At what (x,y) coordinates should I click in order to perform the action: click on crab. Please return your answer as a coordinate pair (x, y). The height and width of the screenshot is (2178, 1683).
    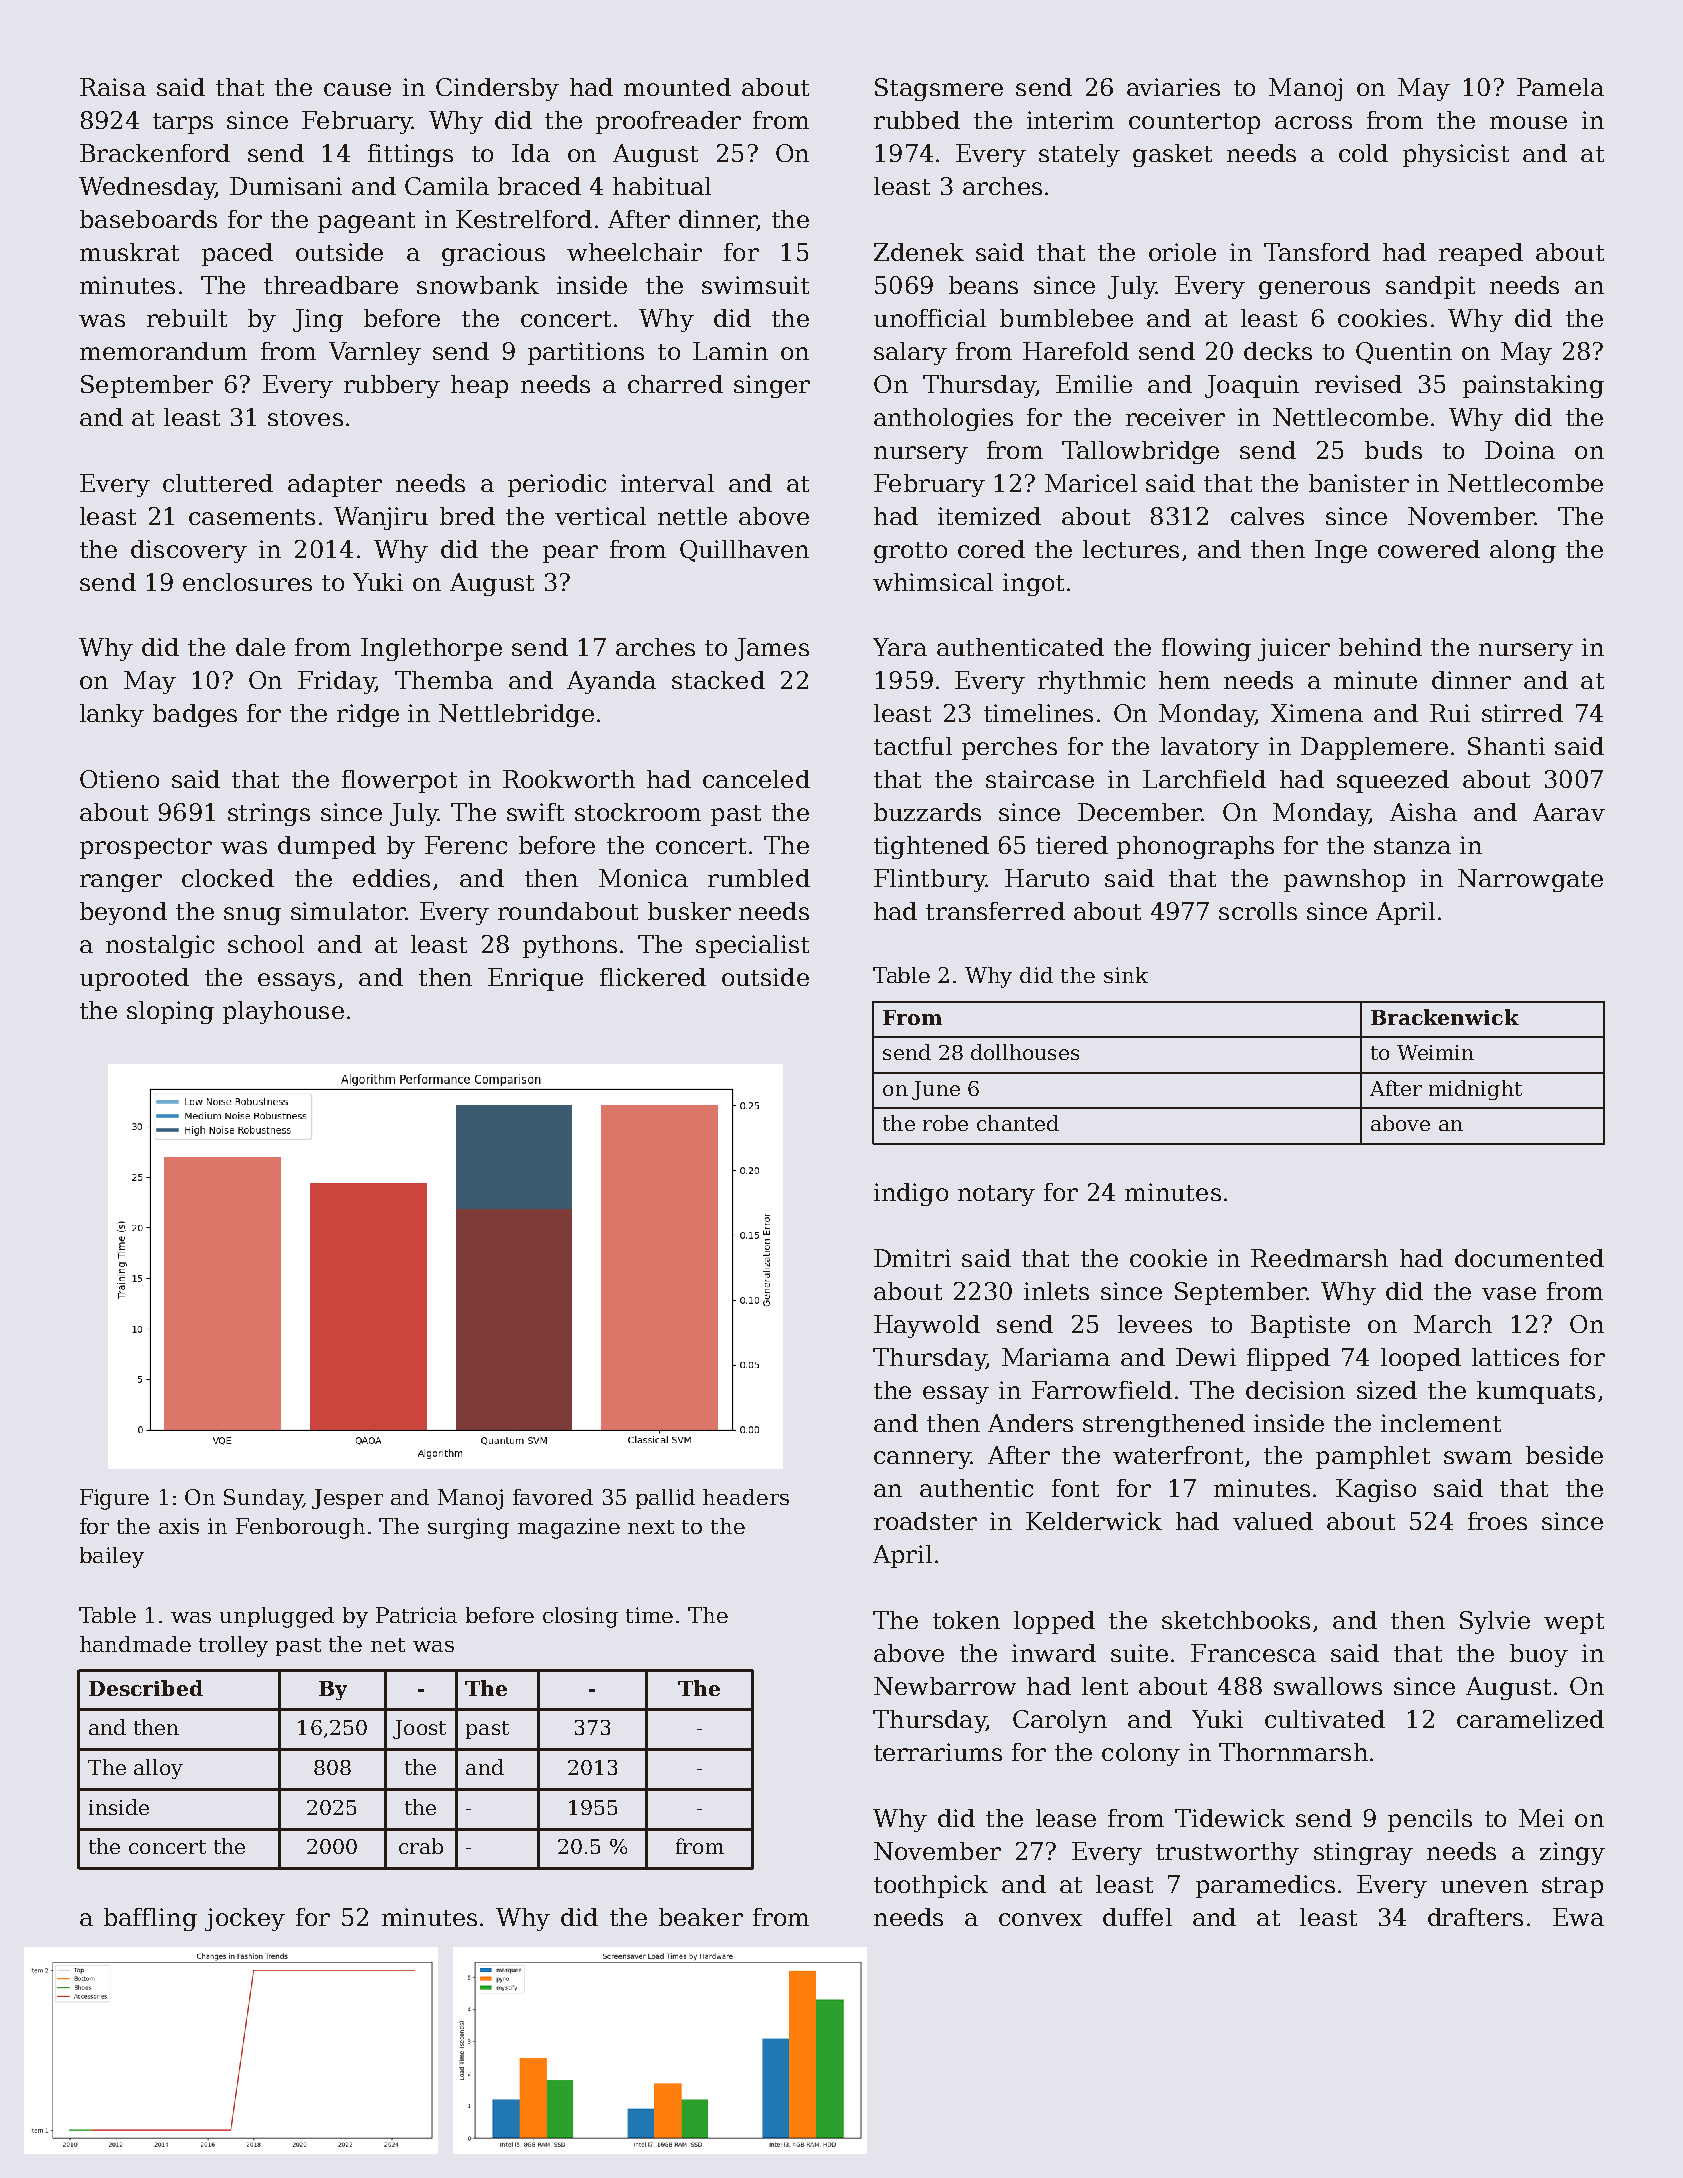
    Looking at the image, I should click on (421, 1846).
